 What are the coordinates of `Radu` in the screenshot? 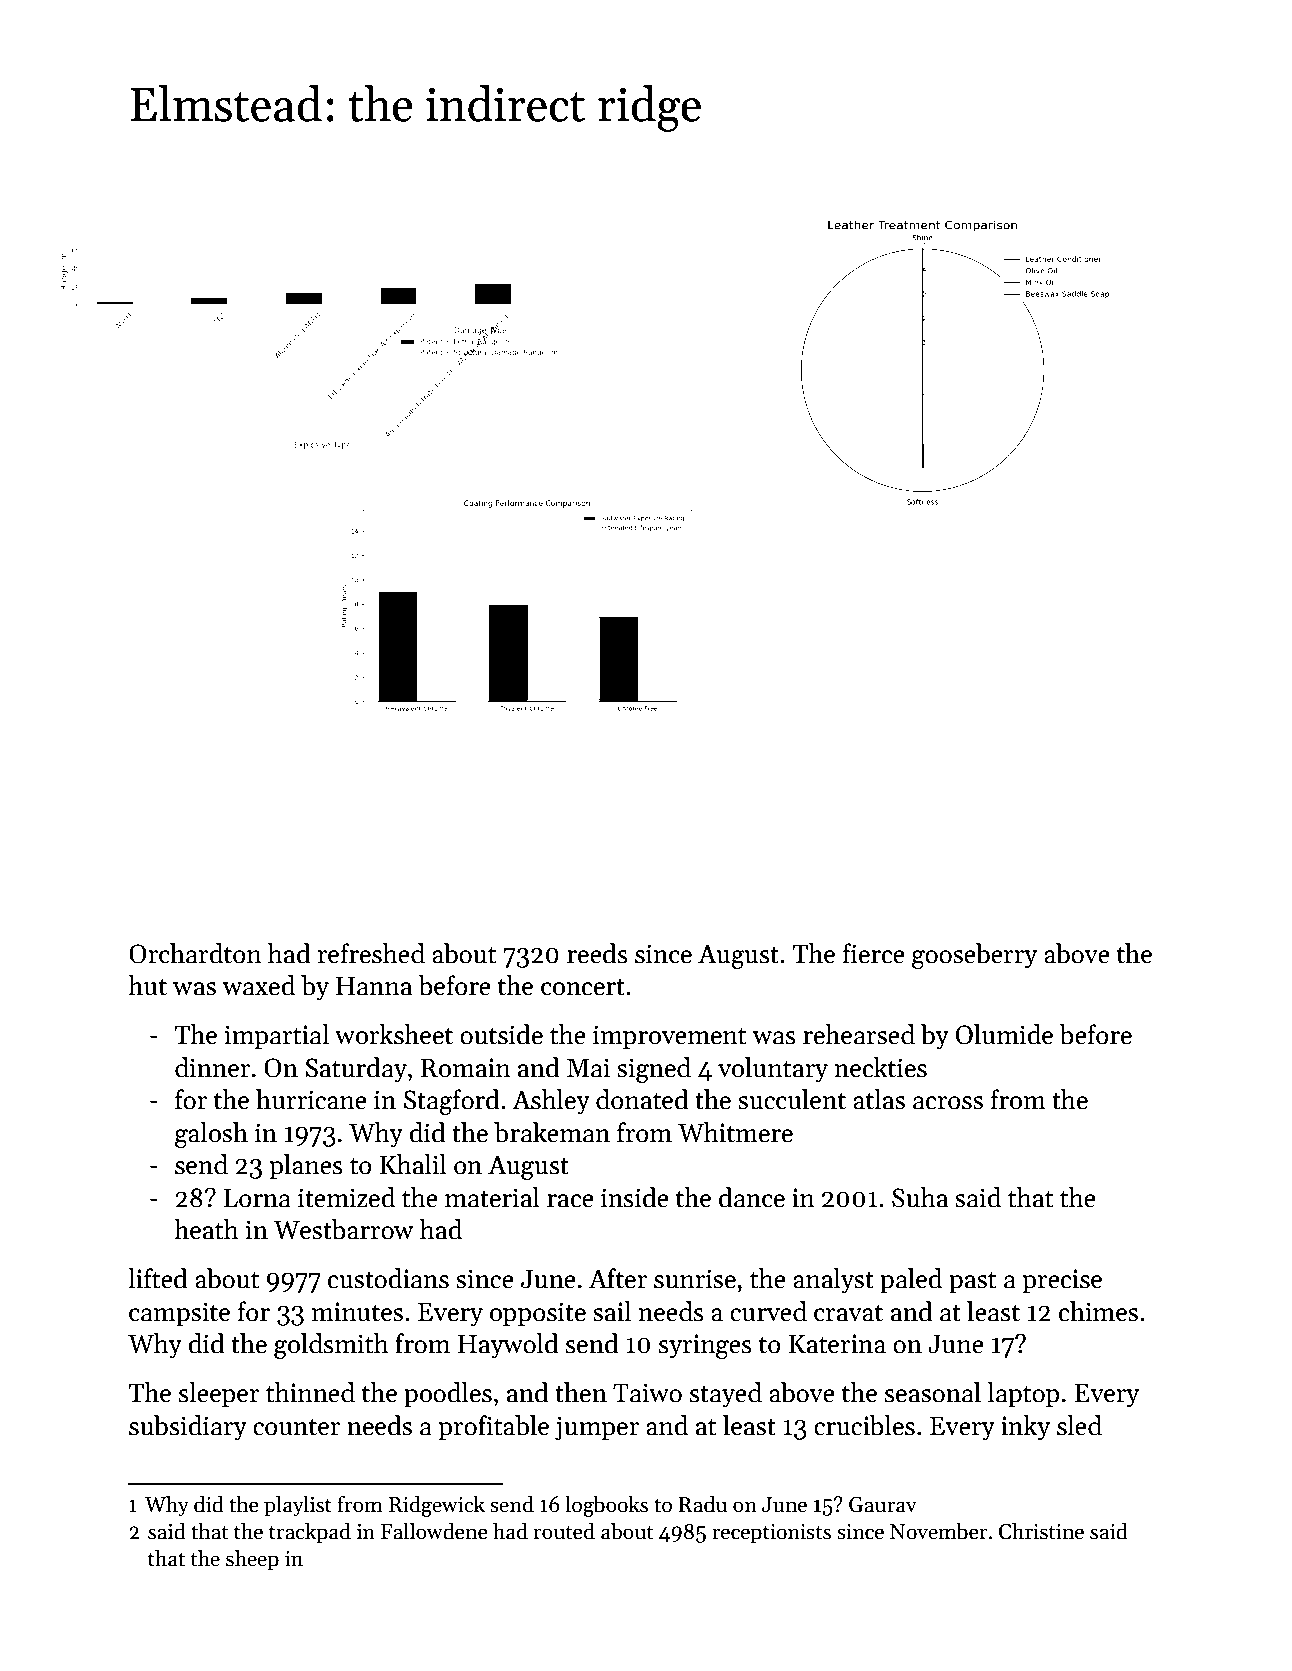 It's located at (702, 1504).
